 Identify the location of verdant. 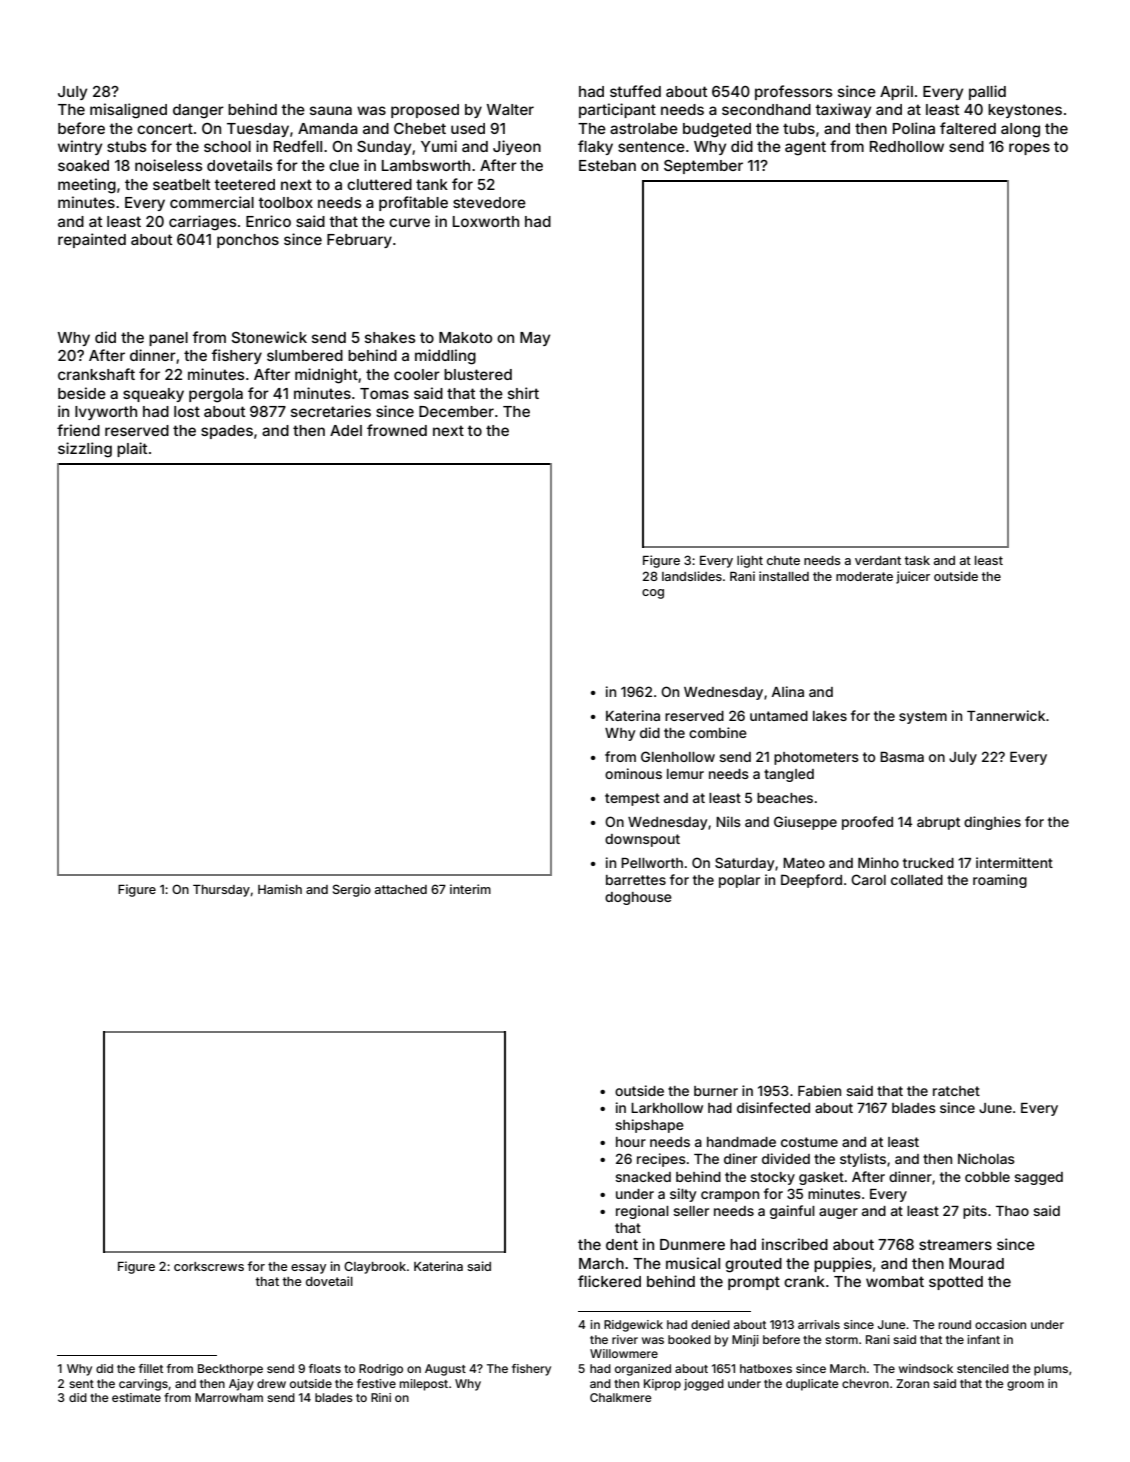
(878, 560).
